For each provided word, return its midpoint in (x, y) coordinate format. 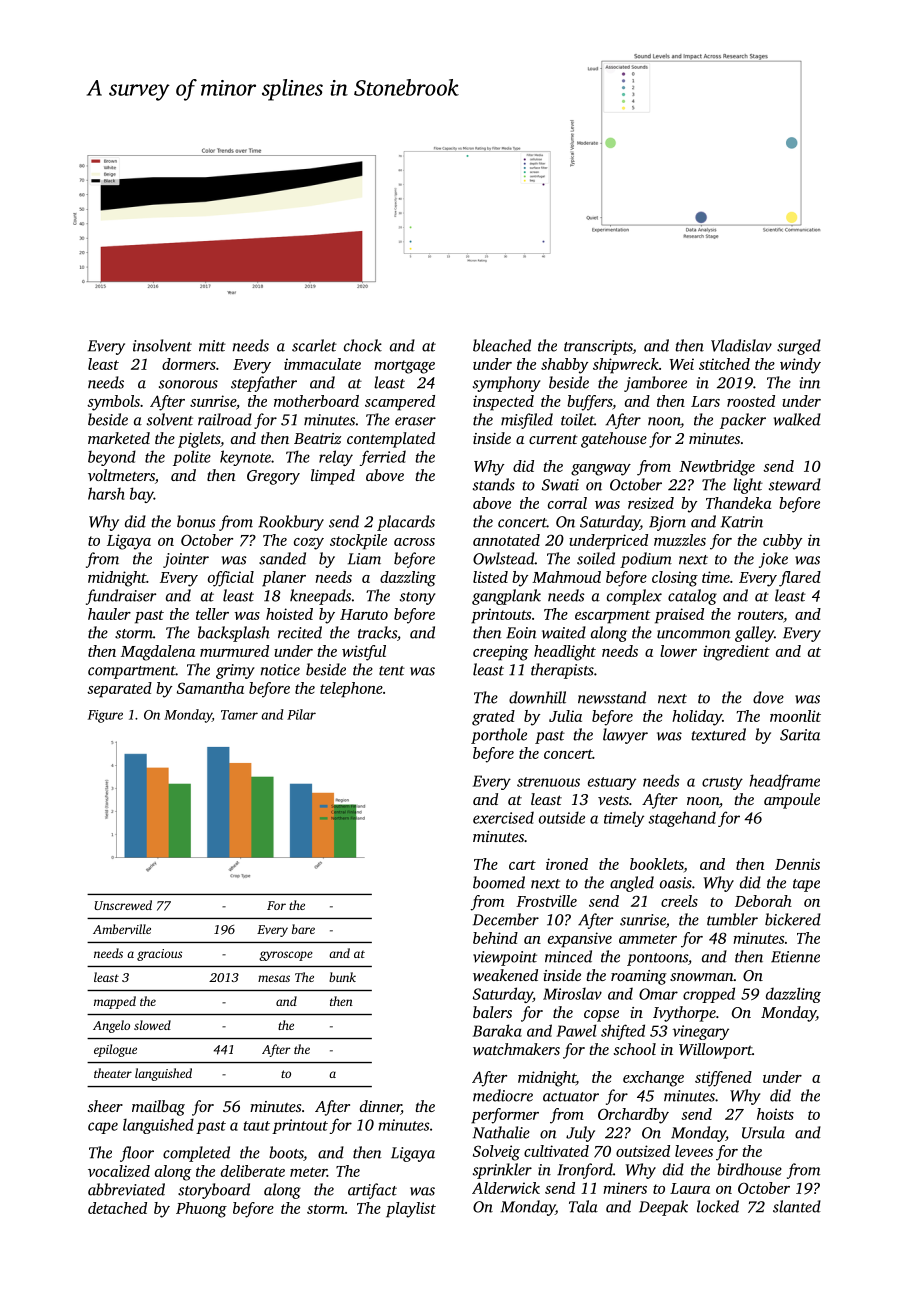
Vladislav (741, 345)
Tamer (239, 715)
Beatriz (317, 438)
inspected (503, 403)
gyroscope (286, 956)
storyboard (214, 1191)
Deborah (763, 901)
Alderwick (506, 1188)
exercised (503, 817)
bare (303, 929)
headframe (784, 782)
